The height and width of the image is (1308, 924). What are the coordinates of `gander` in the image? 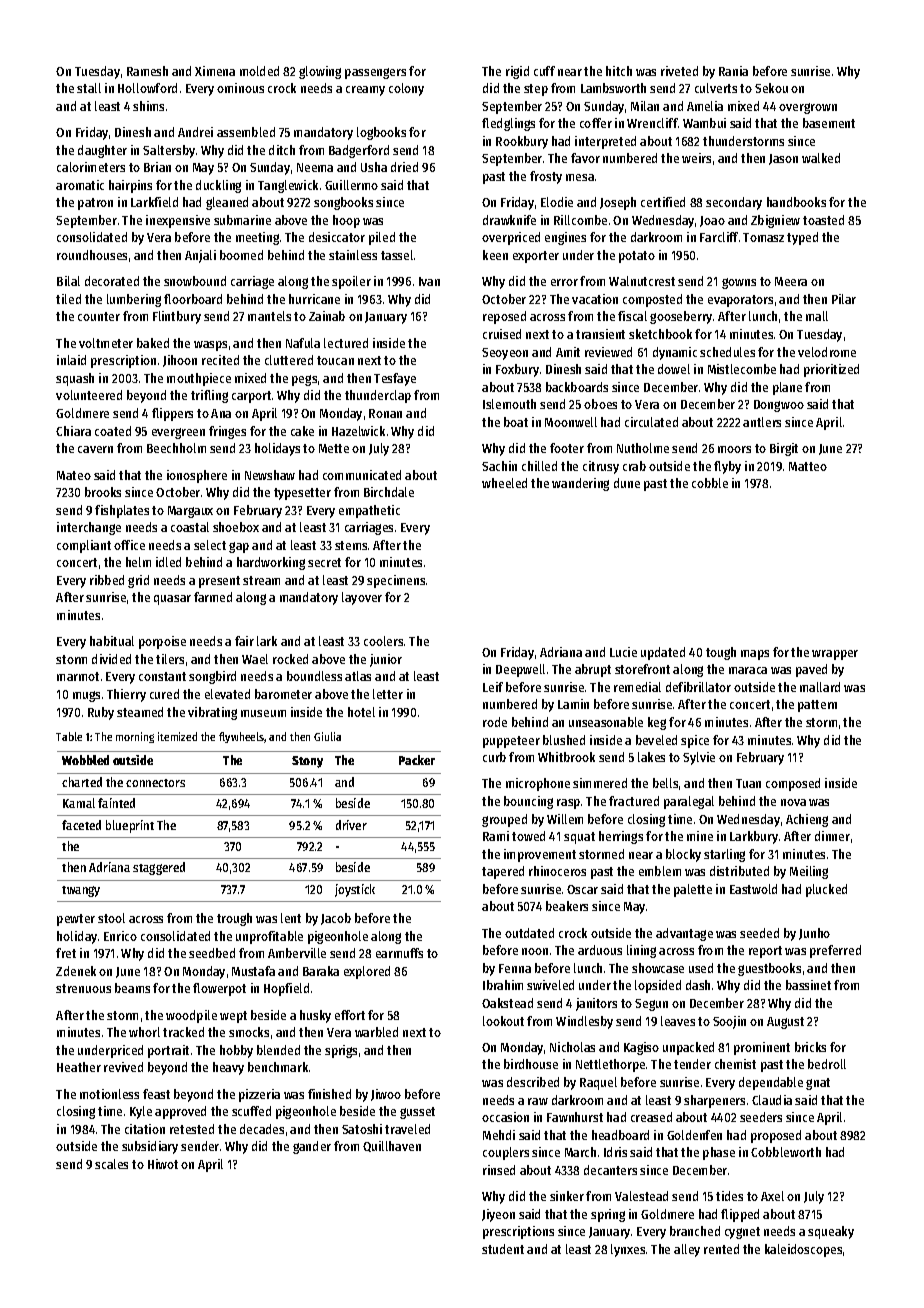 It's located at (312, 1147).
